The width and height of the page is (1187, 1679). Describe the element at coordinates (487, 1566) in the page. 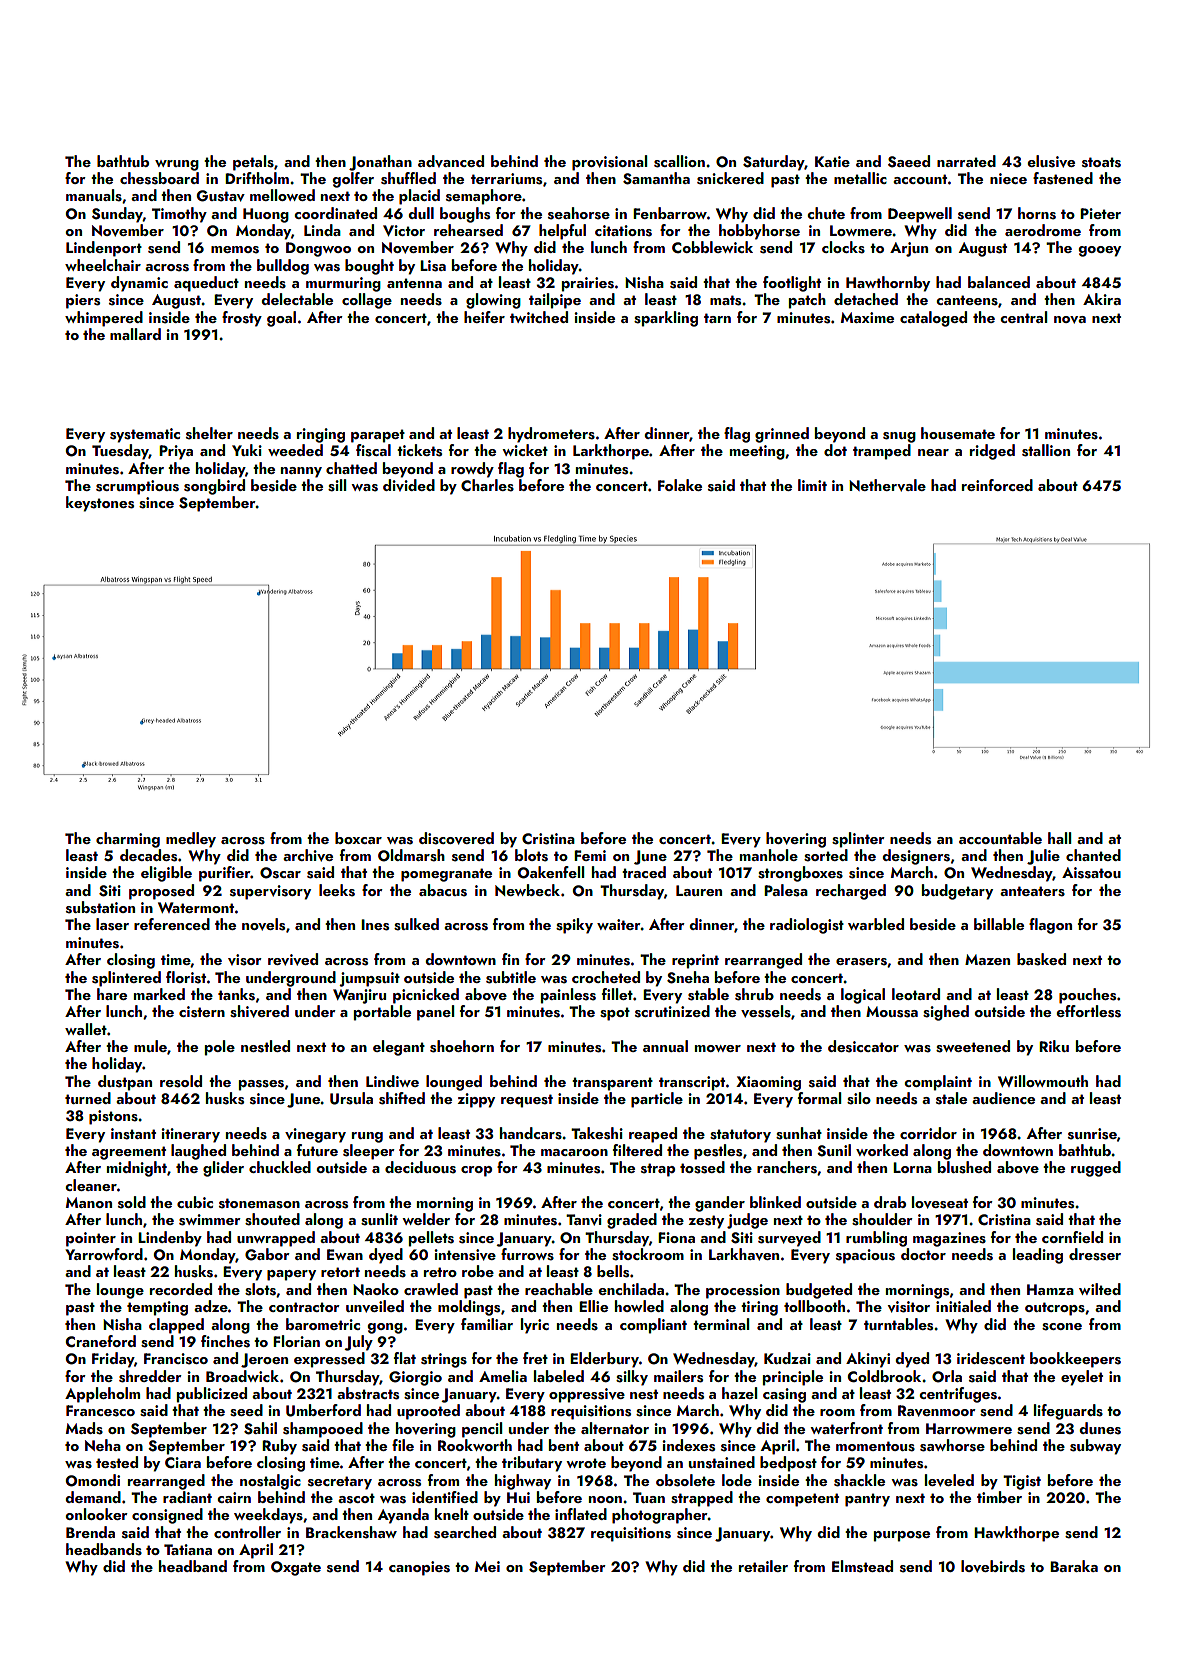

I see `Mei` at that location.
